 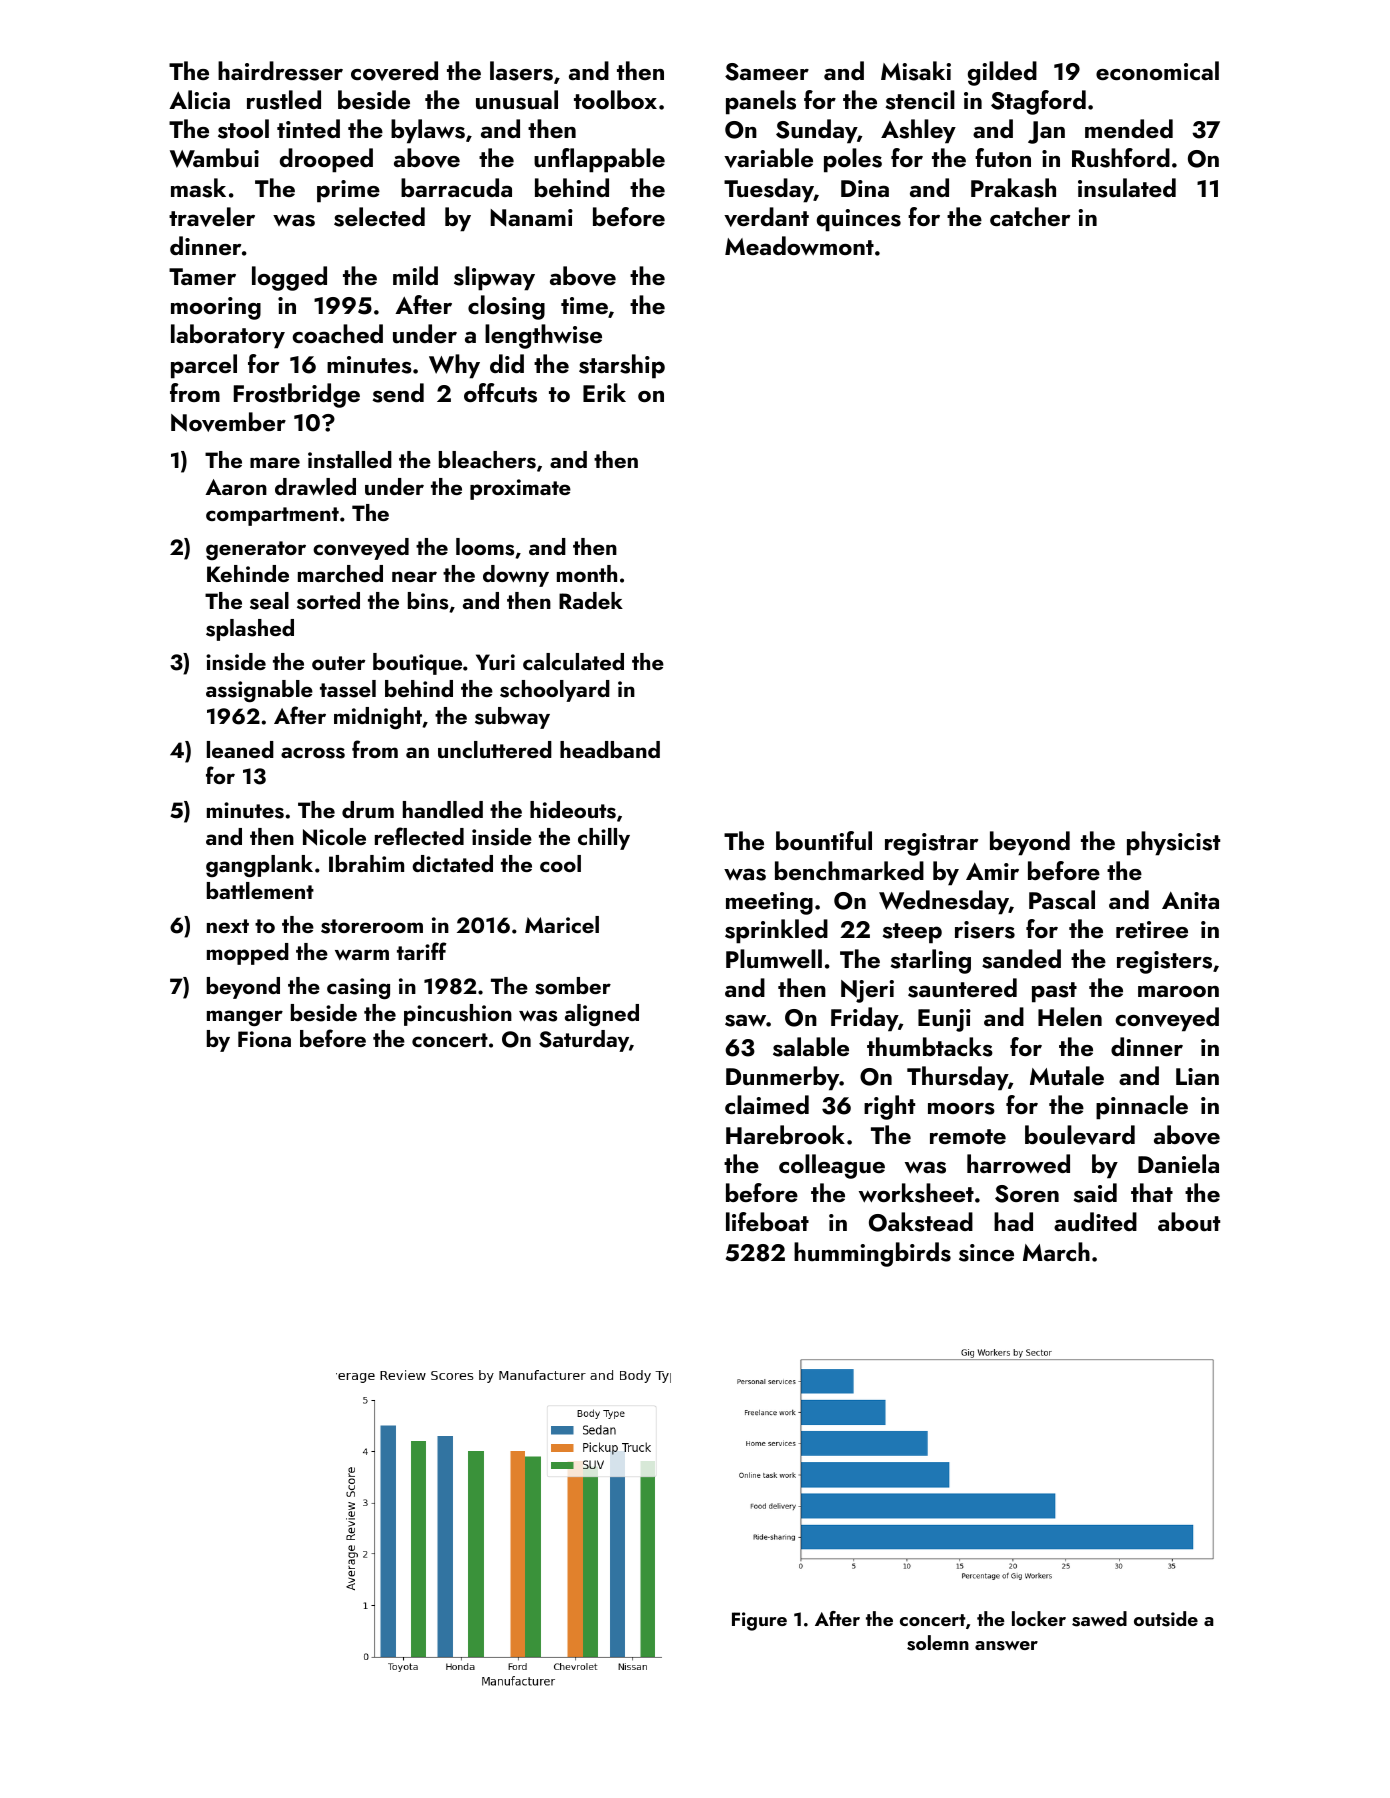 I want to click on aligned, so click(x=602, y=1015).
